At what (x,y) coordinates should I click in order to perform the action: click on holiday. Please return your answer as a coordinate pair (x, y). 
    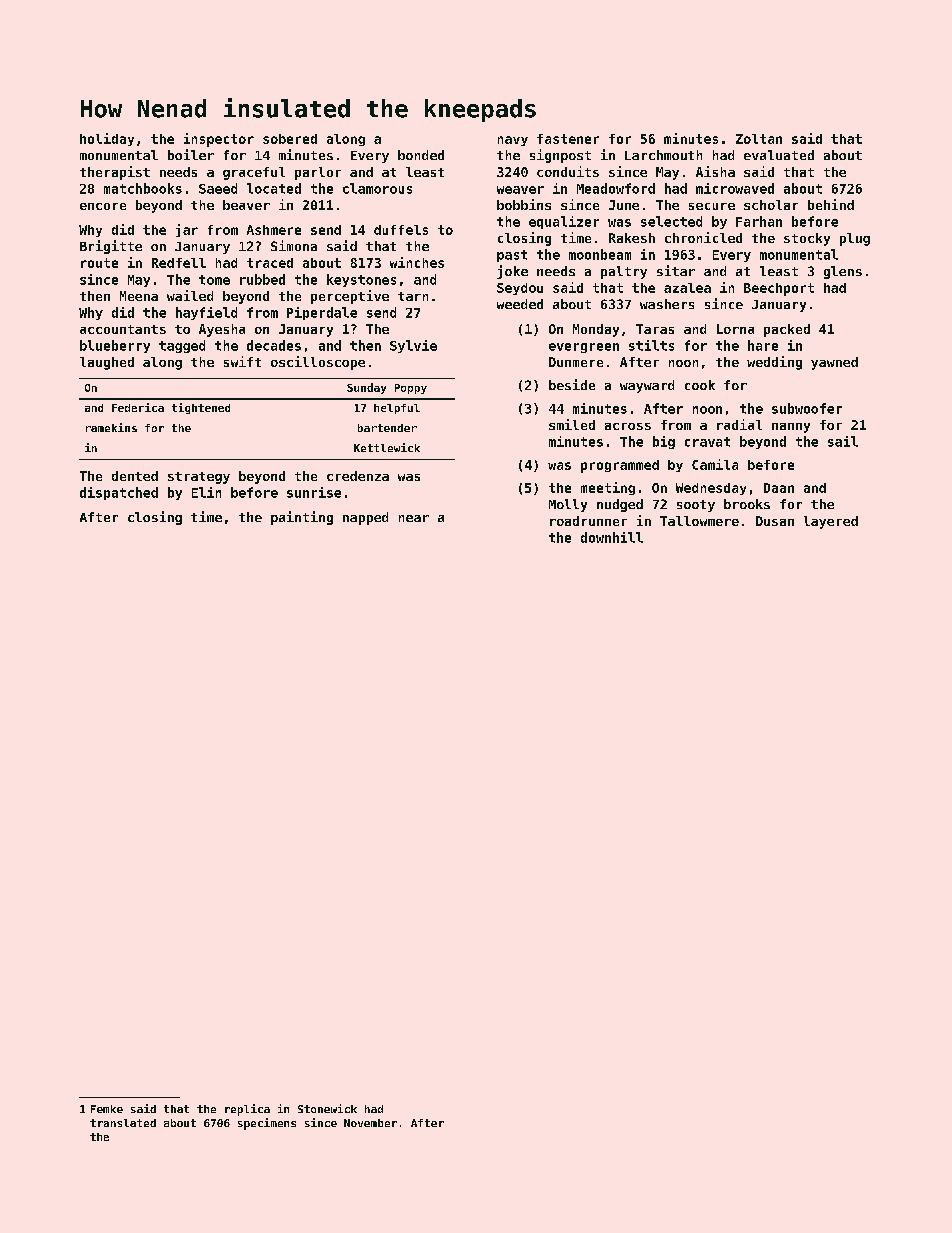
    Looking at the image, I should click on (107, 139).
